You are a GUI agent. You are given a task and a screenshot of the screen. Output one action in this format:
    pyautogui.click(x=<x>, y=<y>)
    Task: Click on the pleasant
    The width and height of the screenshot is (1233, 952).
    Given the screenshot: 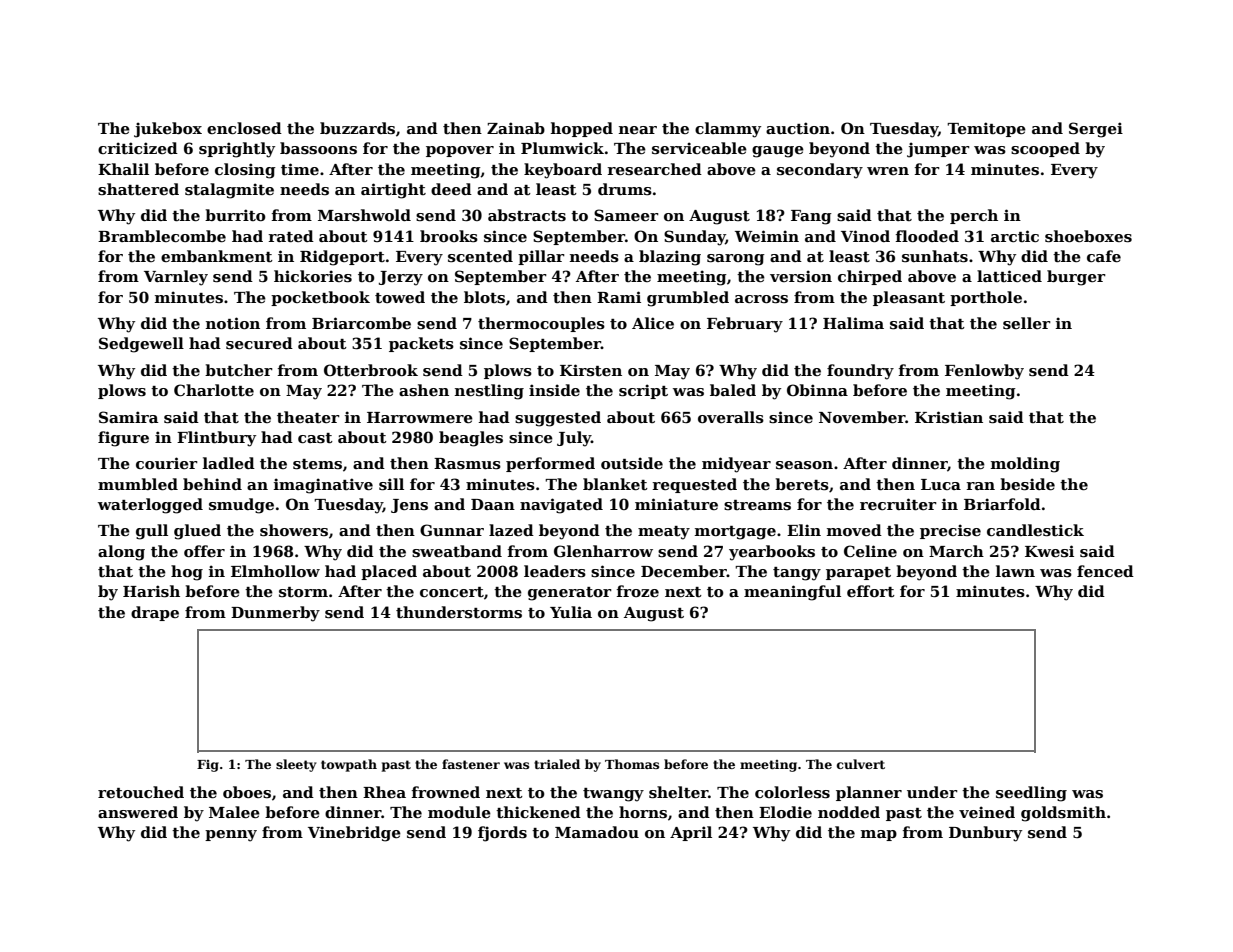 What is the action you would take?
    pyautogui.click(x=909, y=298)
